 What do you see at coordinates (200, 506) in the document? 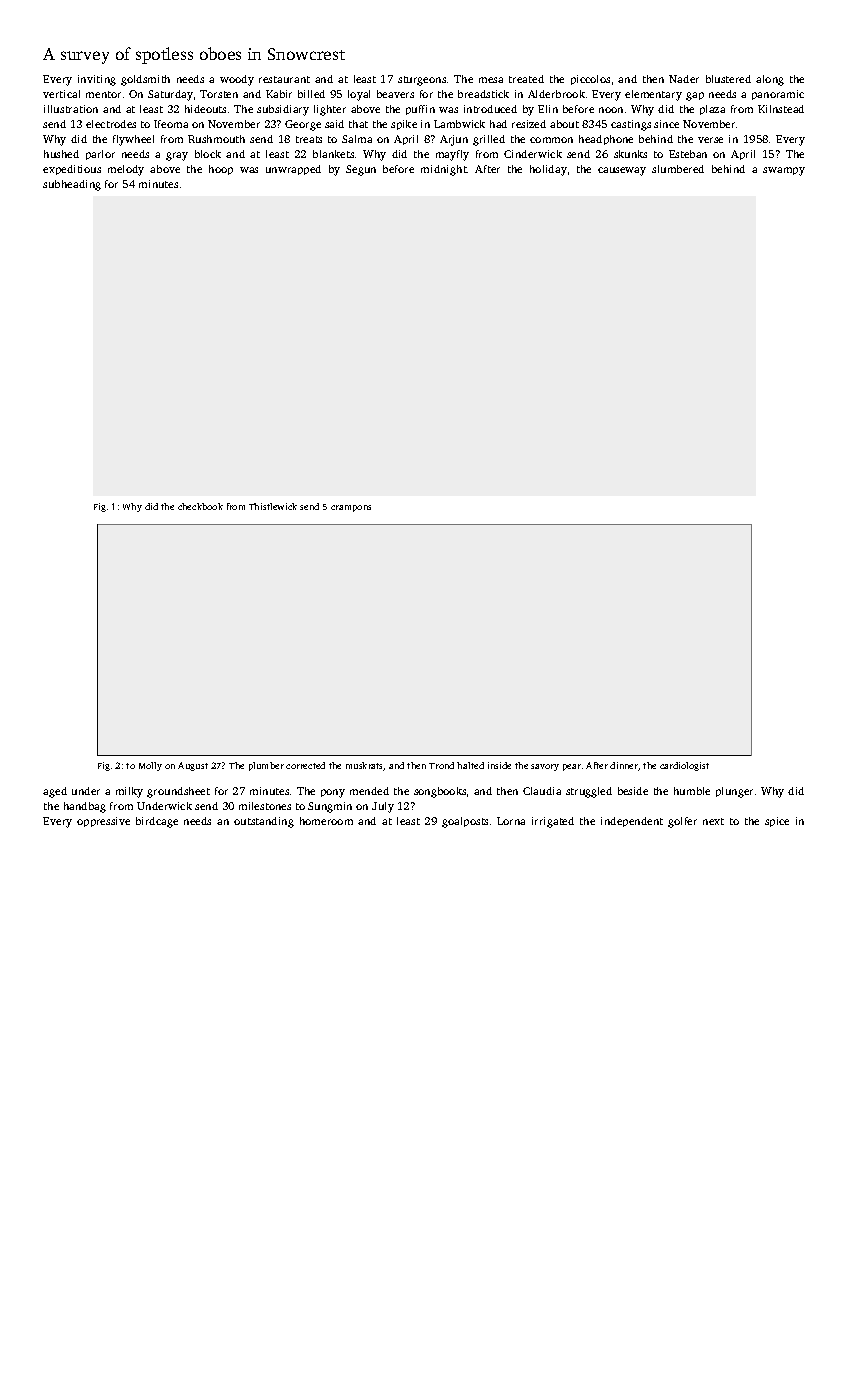
I see `checkbook` at bounding box center [200, 506].
